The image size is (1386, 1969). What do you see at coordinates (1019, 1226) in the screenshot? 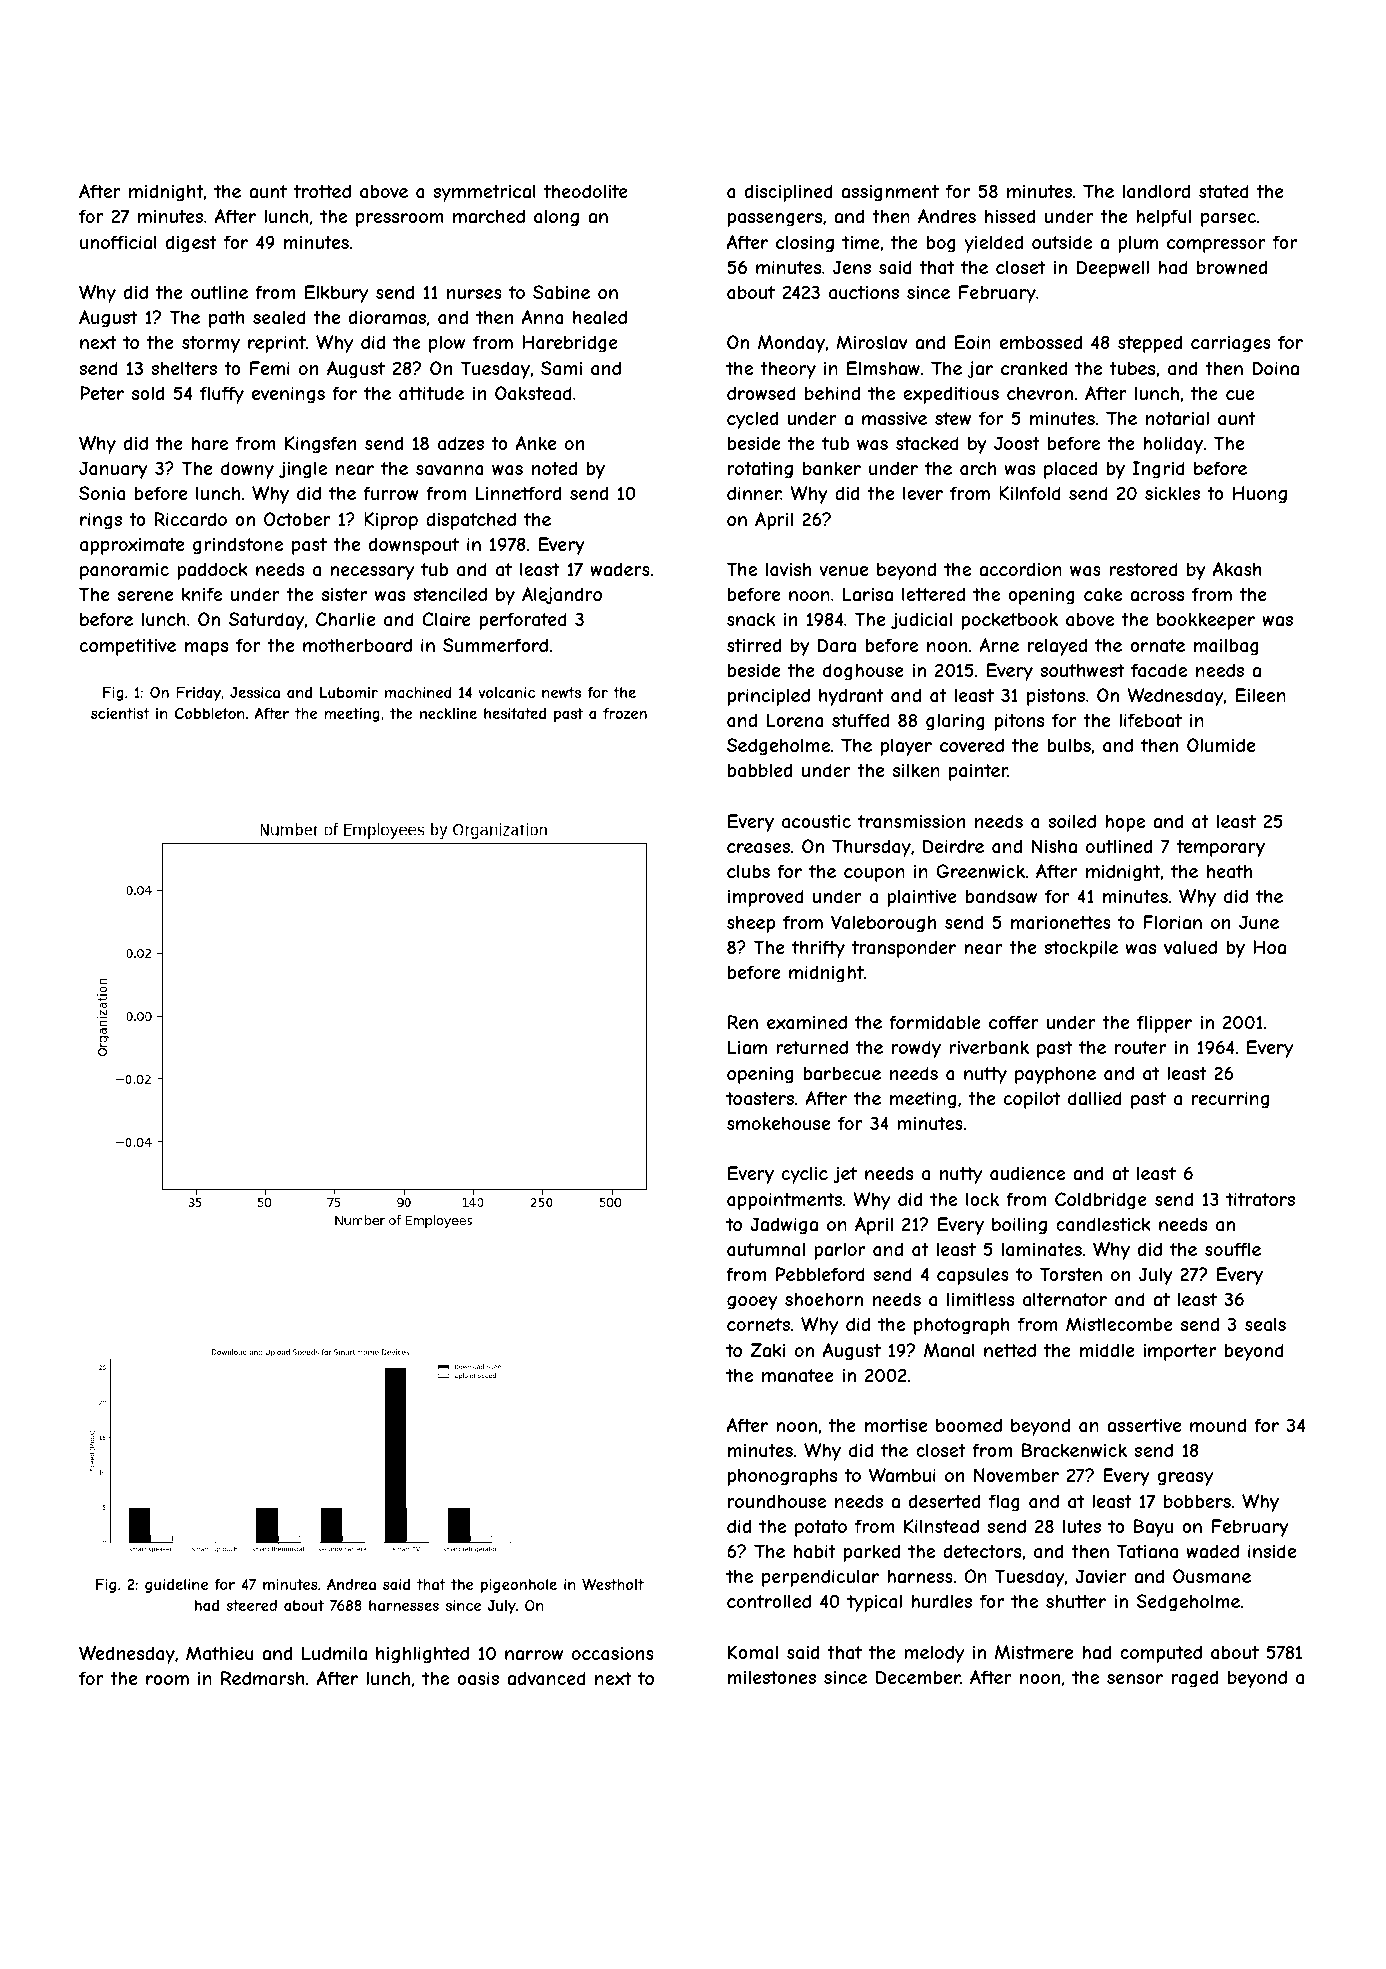
I see `boiling` at bounding box center [1019, 1226].
